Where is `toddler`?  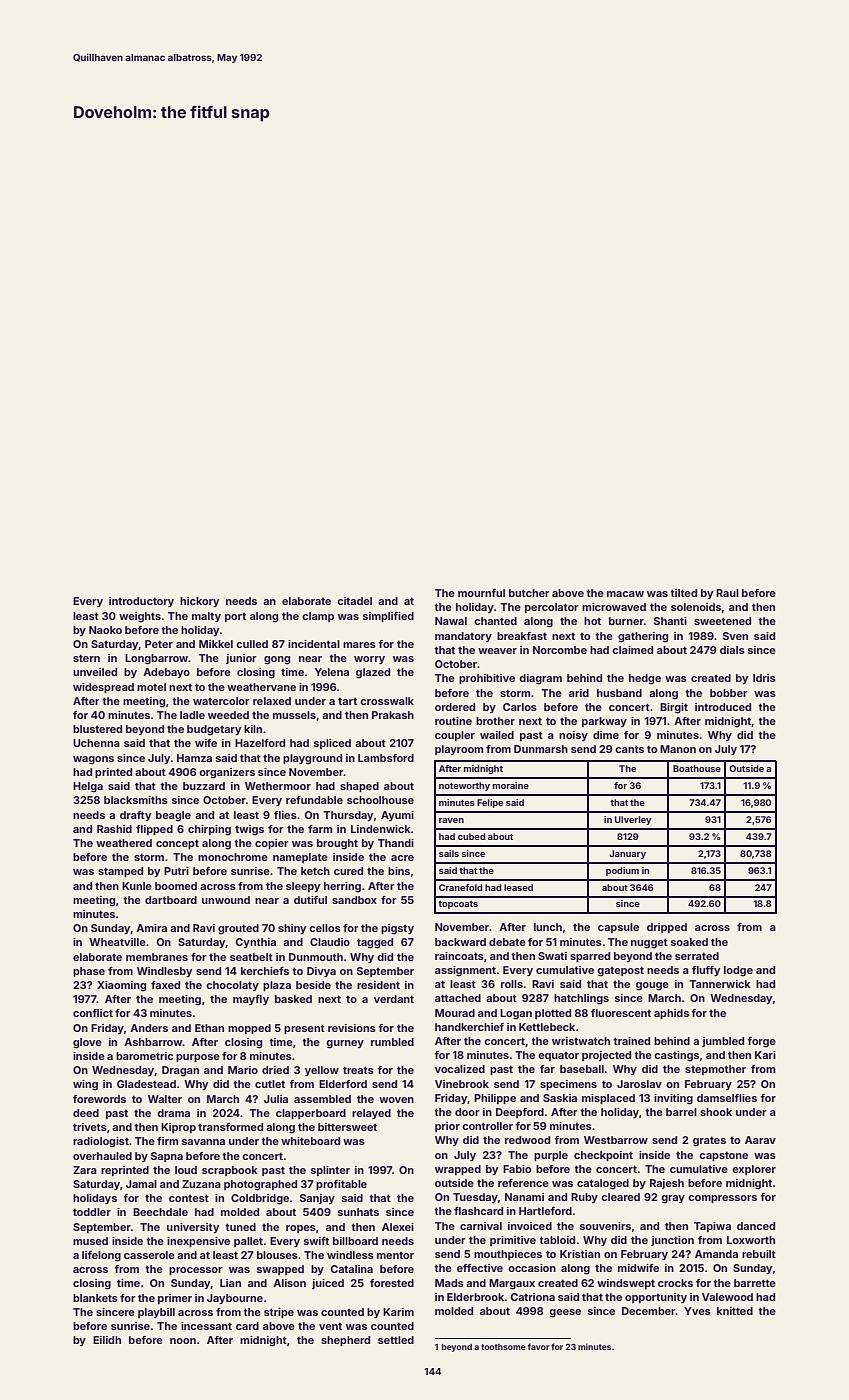 toddler is located at coordinates (92, 1212).
